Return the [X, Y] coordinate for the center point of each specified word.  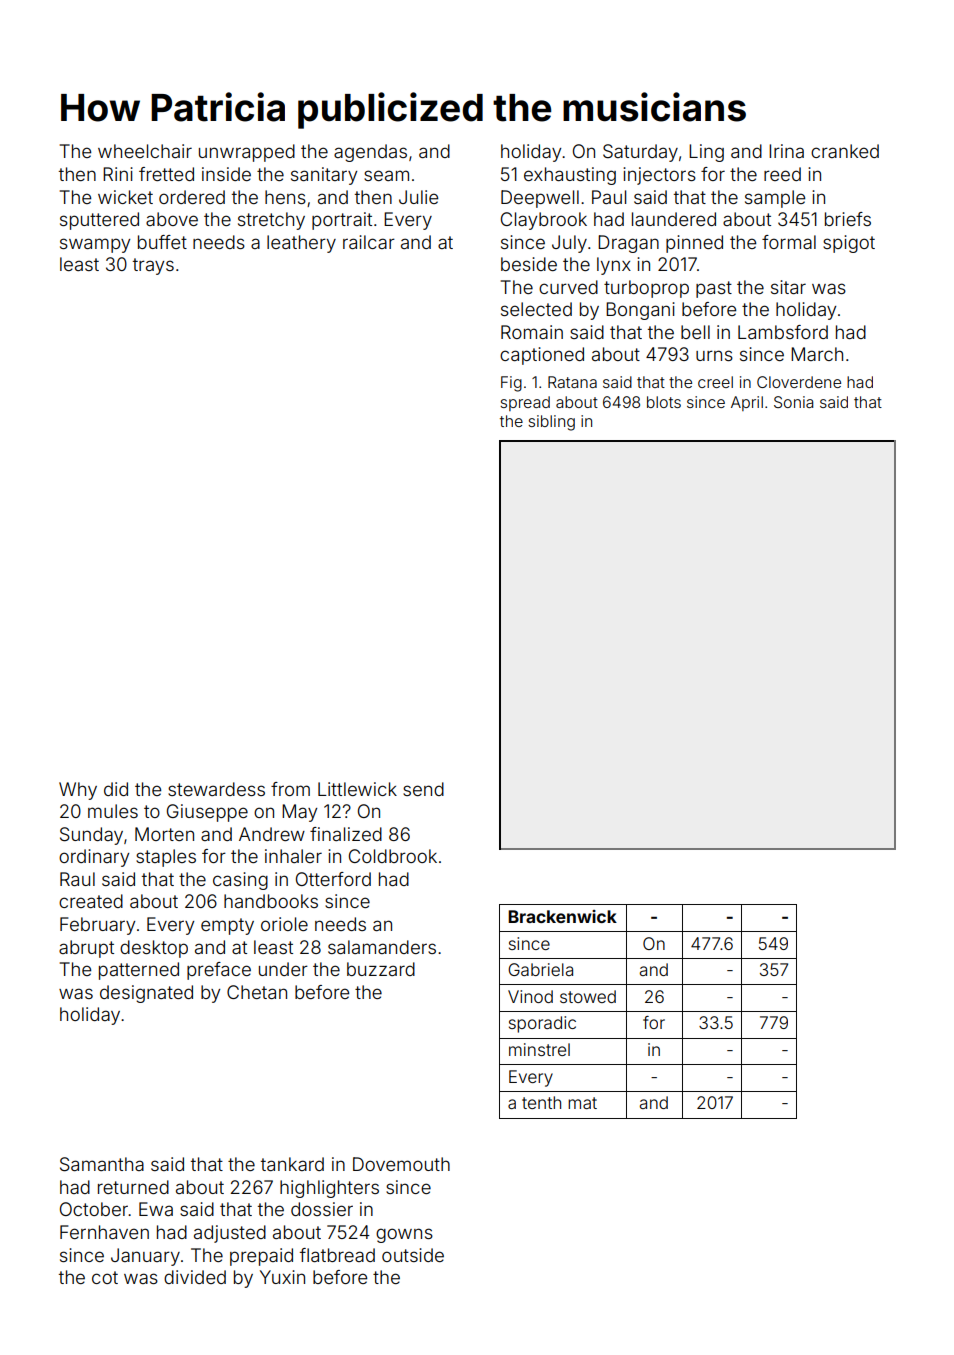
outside [413, 1255]
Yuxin [282, 1277]
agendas [370, 153]
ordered [192, 197]
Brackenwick [562, 916]
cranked [845, 151]
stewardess [216, 789]
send [423, 789]
